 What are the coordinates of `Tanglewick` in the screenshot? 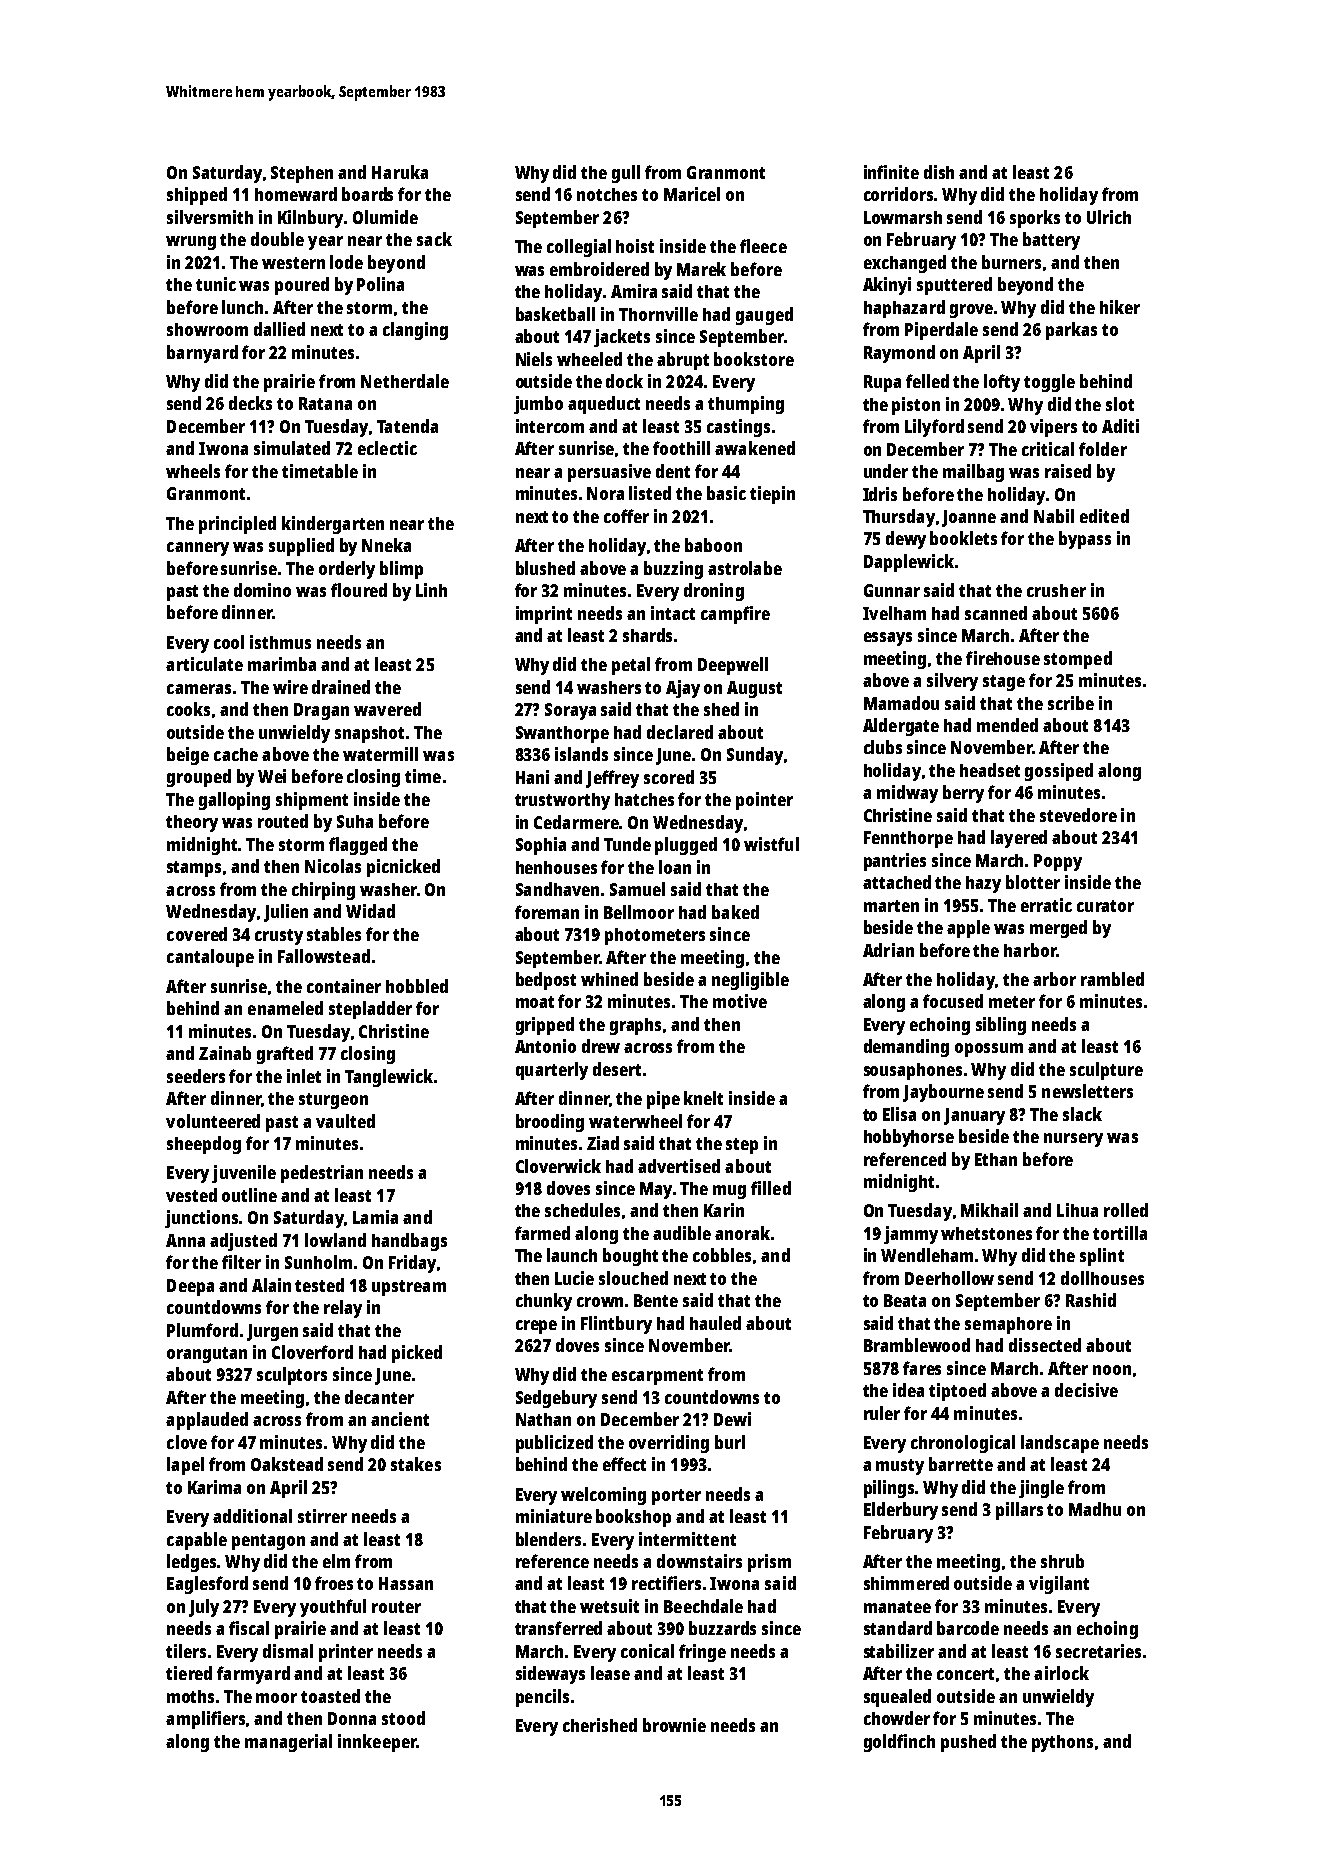 It's located at (389, 1078).
